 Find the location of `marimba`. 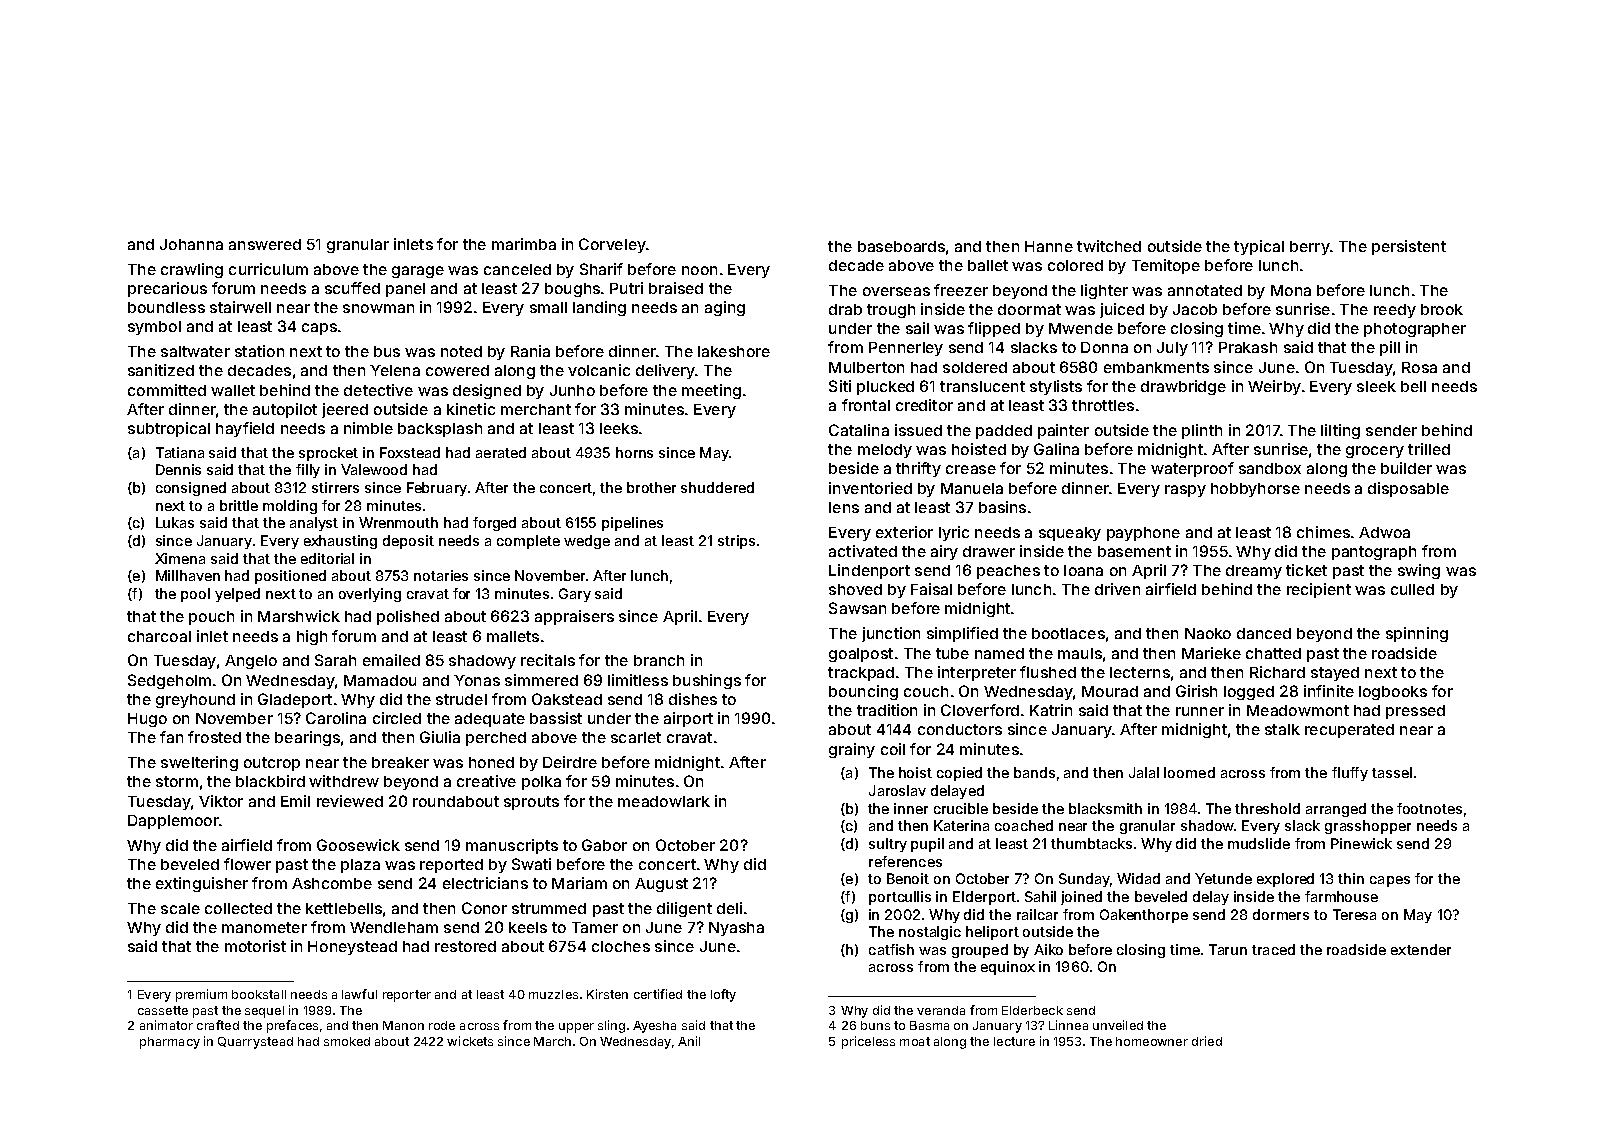

marimba is located at coordinates (524, 244).
